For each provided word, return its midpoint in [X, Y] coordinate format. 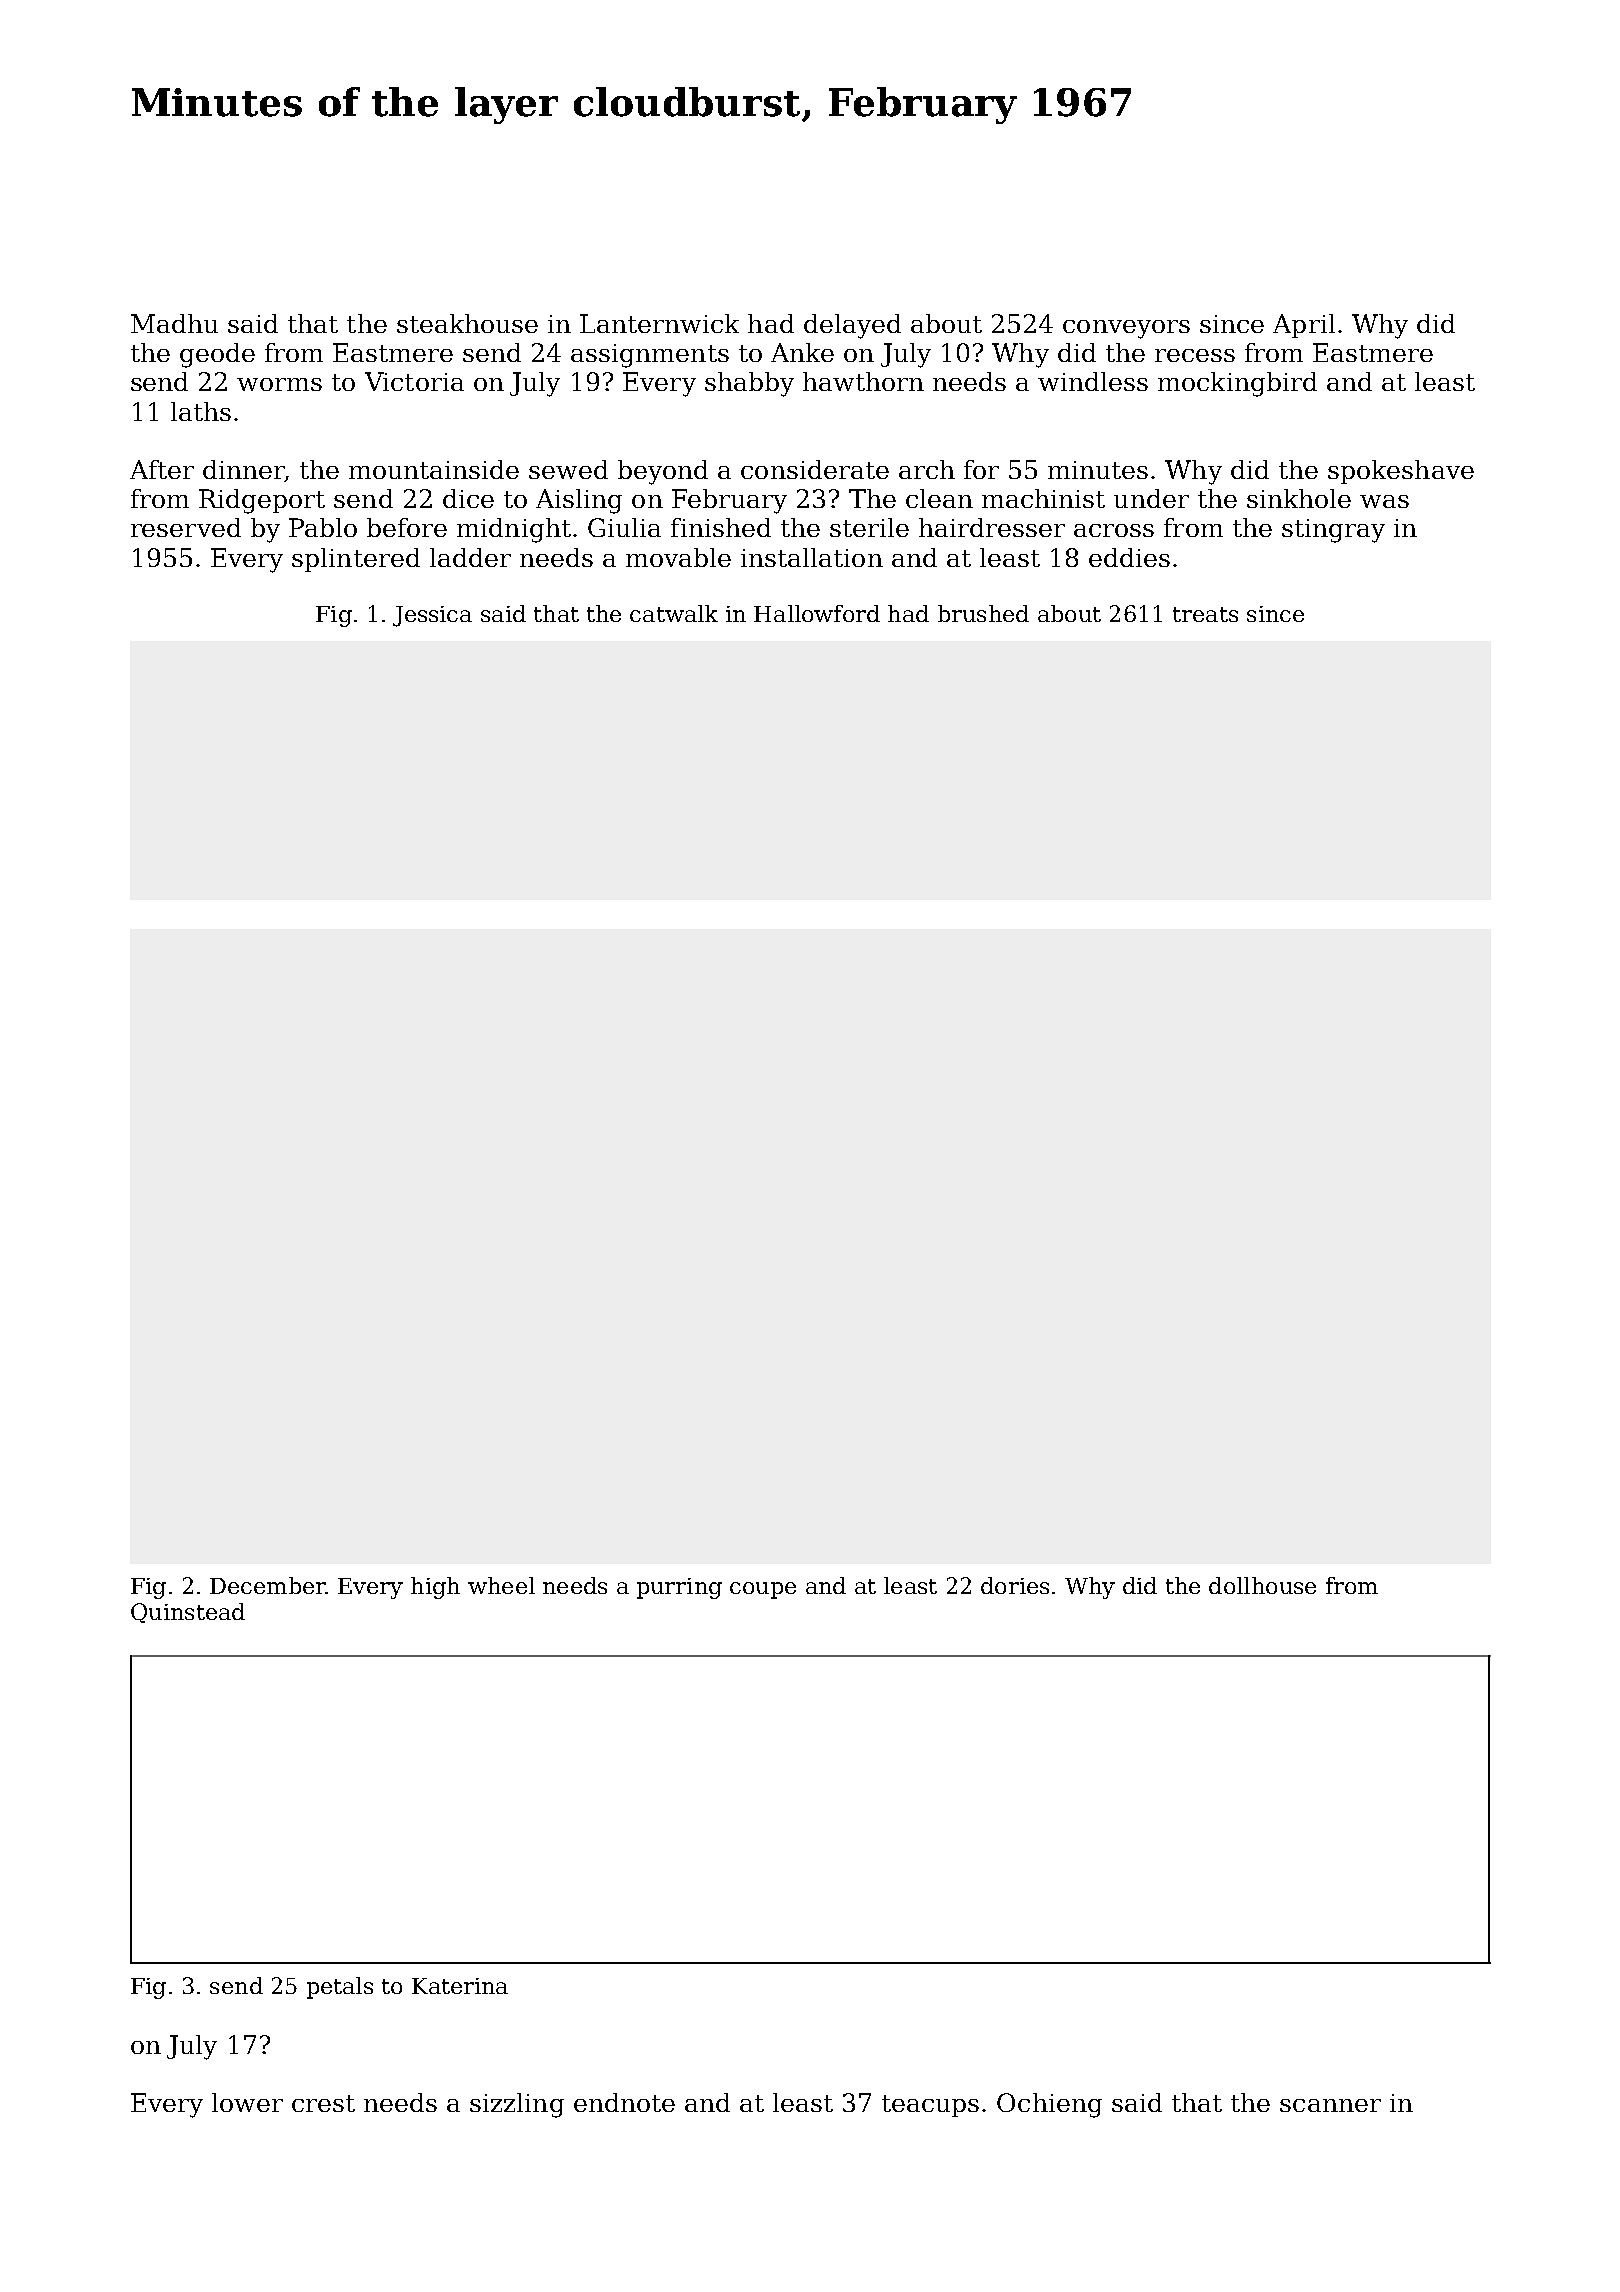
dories [1015, 1585]
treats [1205, 614]
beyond [663, 472]
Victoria [414, 381]
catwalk [674, 613]
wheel [501, 1585]
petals [340, 1988]
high [435, 1588]
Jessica [432, 616]
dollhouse [1262, 1585]
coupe [763, 1590]
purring [679, 1588]
